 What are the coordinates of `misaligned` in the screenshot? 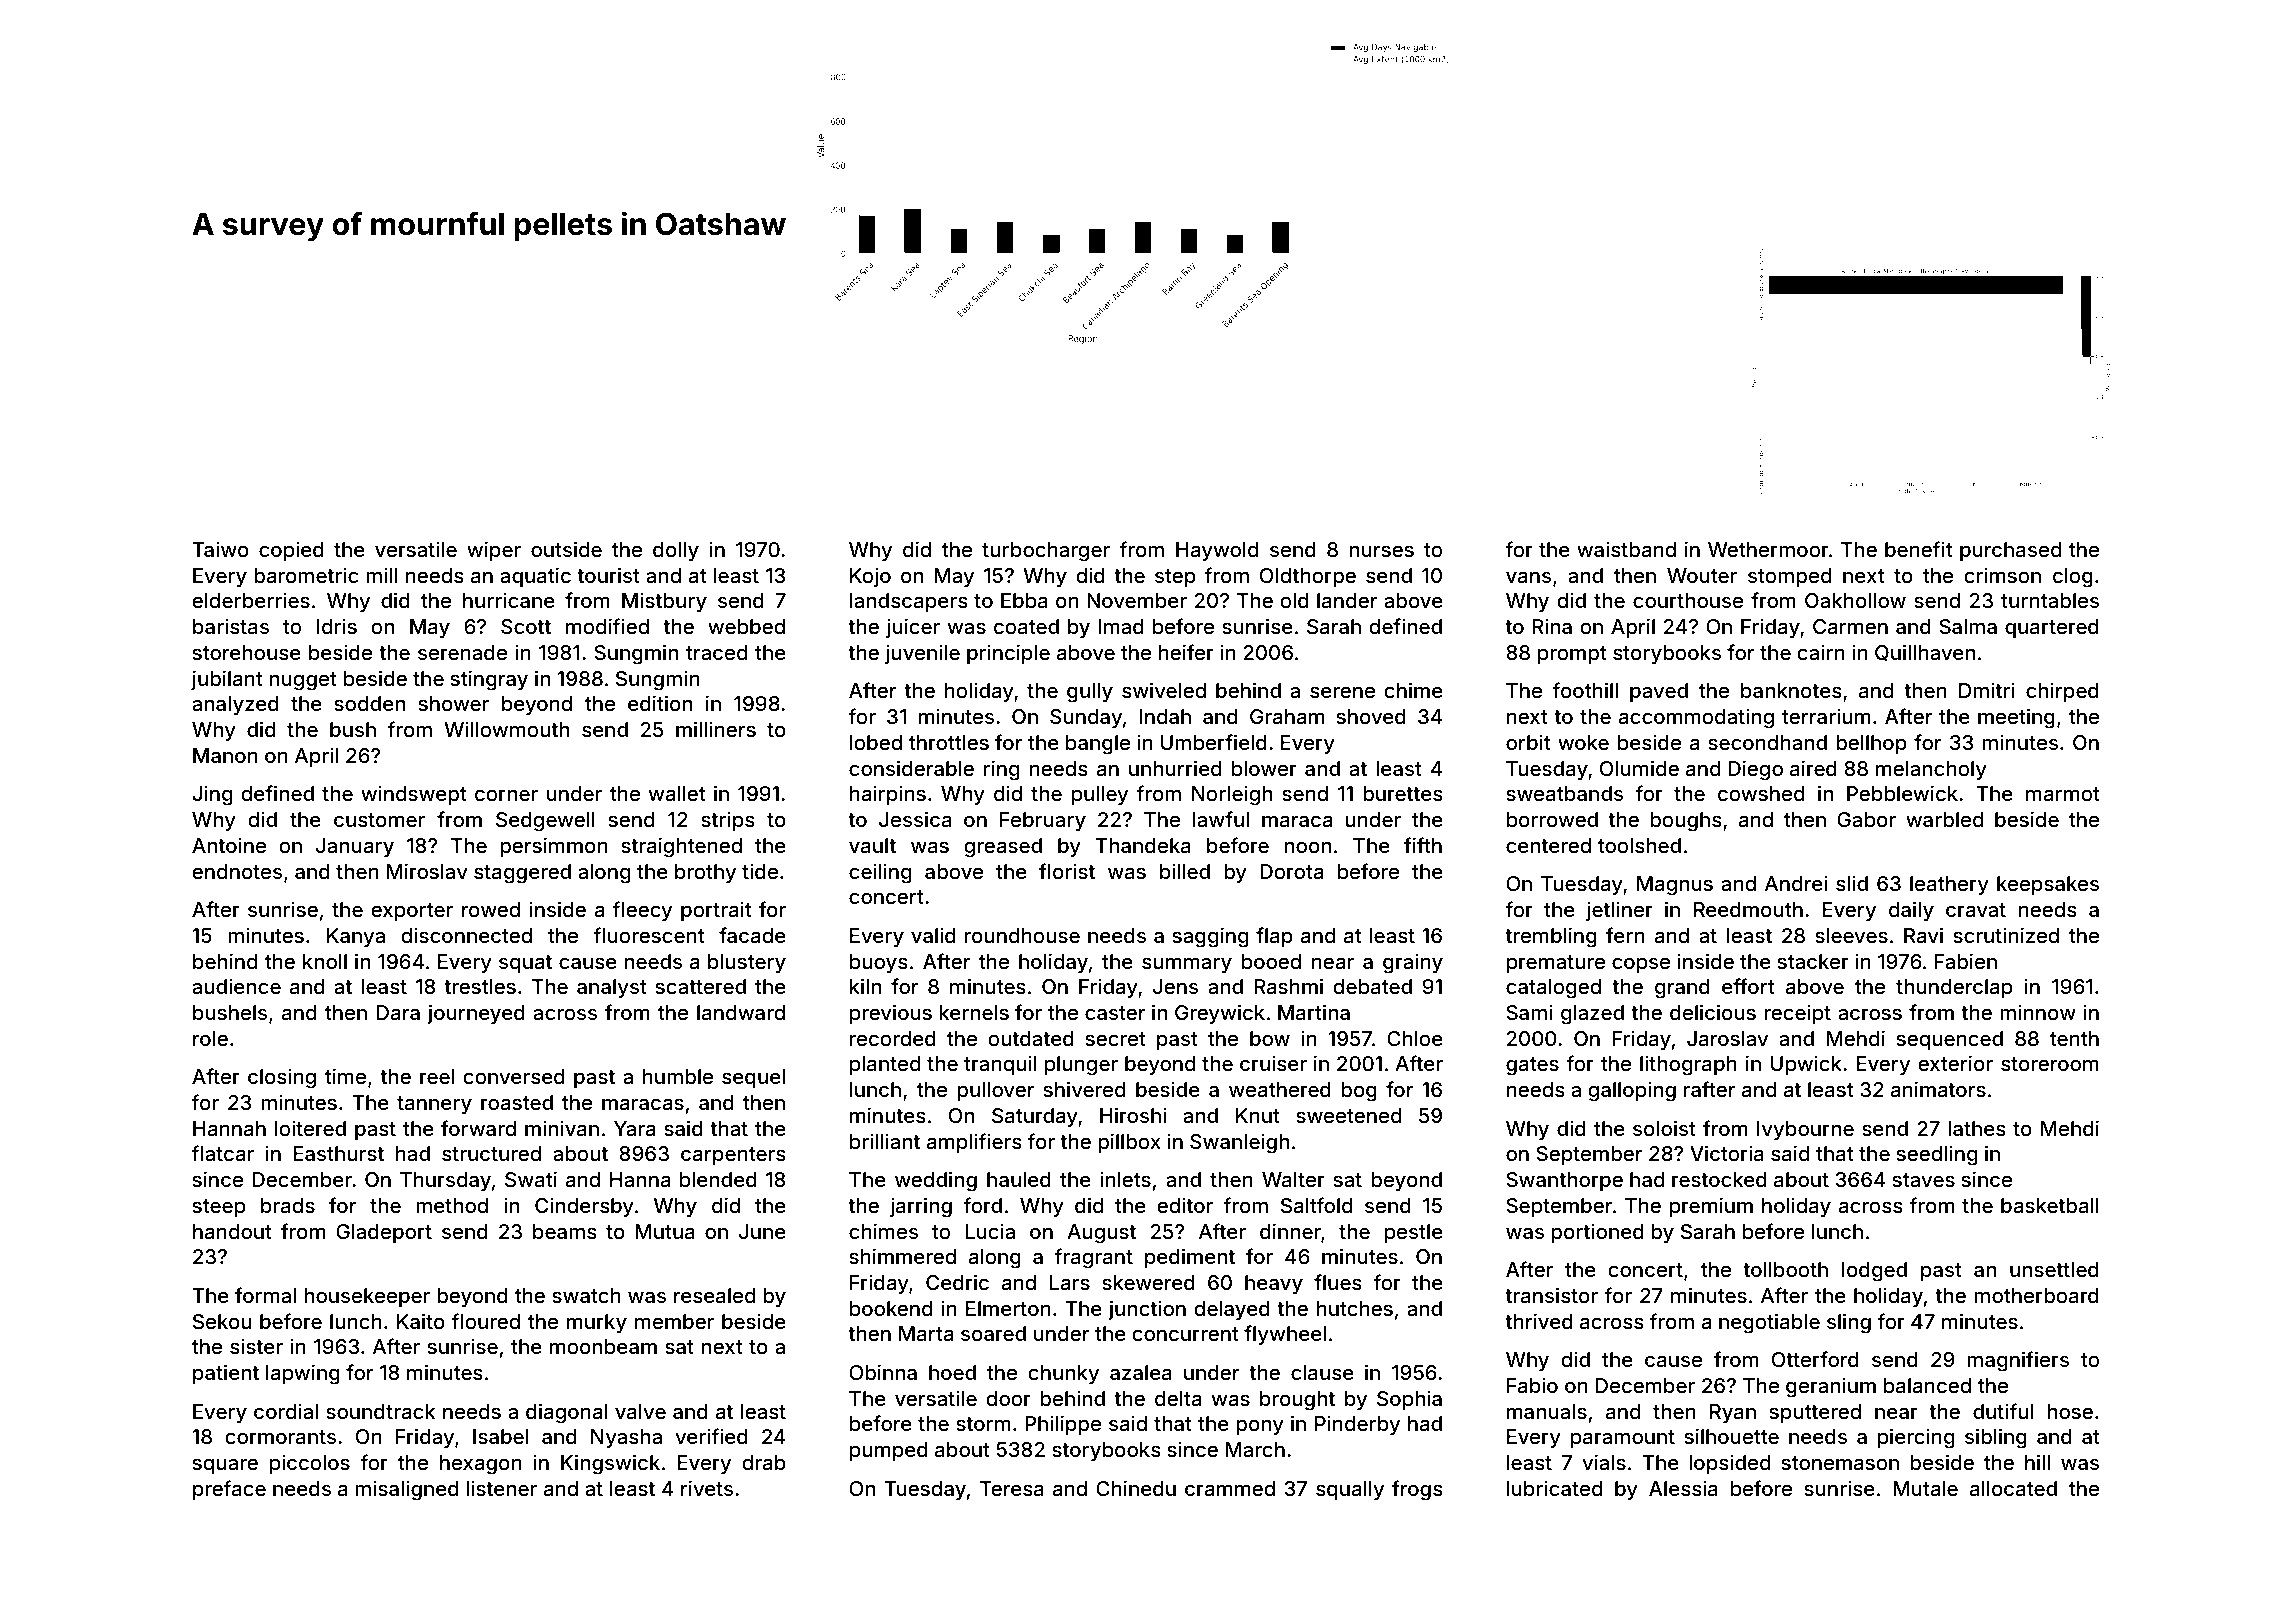 It's located at (407, 1490).
